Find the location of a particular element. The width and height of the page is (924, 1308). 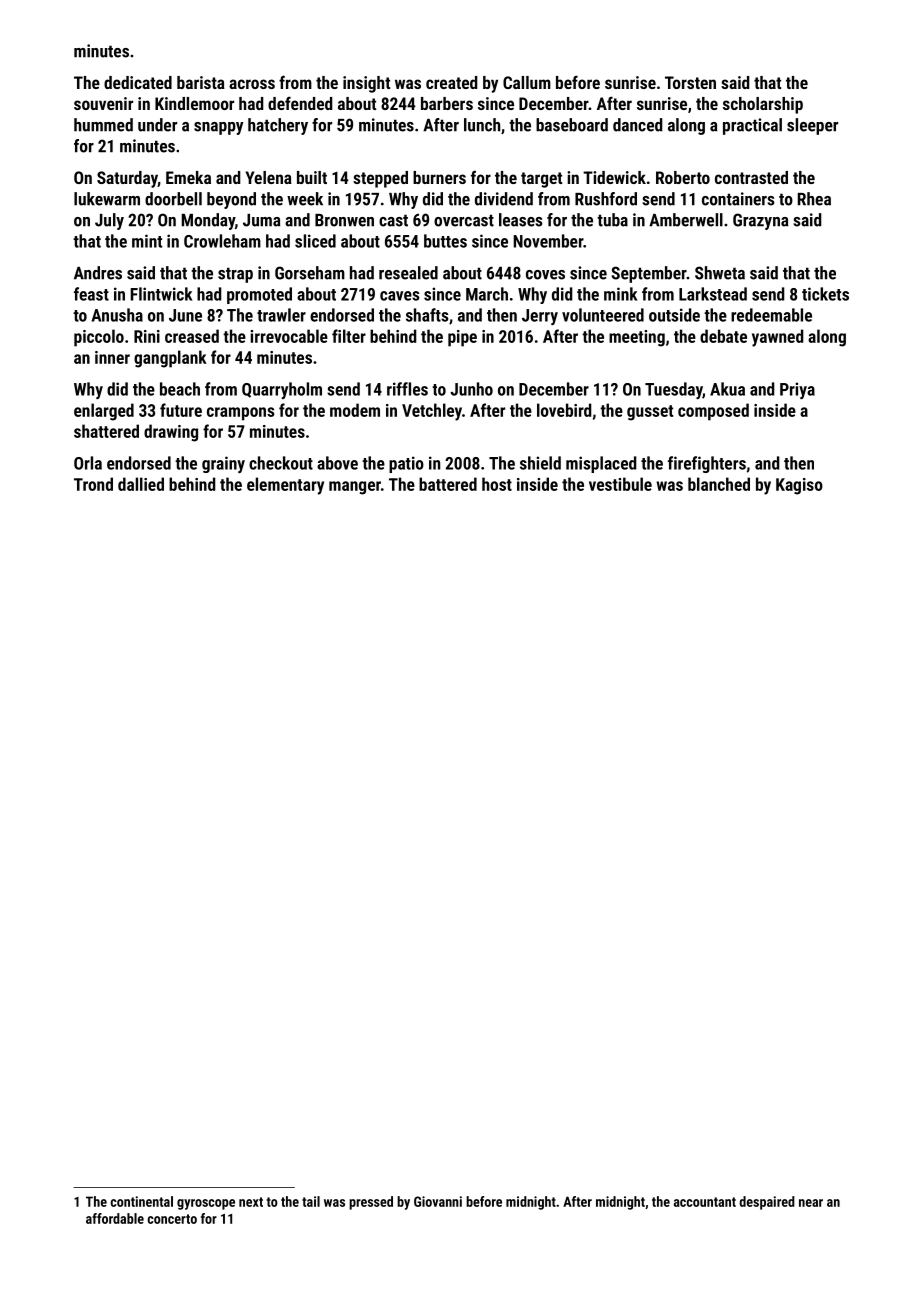

Kagiso is located at coordinates (799, 486).
